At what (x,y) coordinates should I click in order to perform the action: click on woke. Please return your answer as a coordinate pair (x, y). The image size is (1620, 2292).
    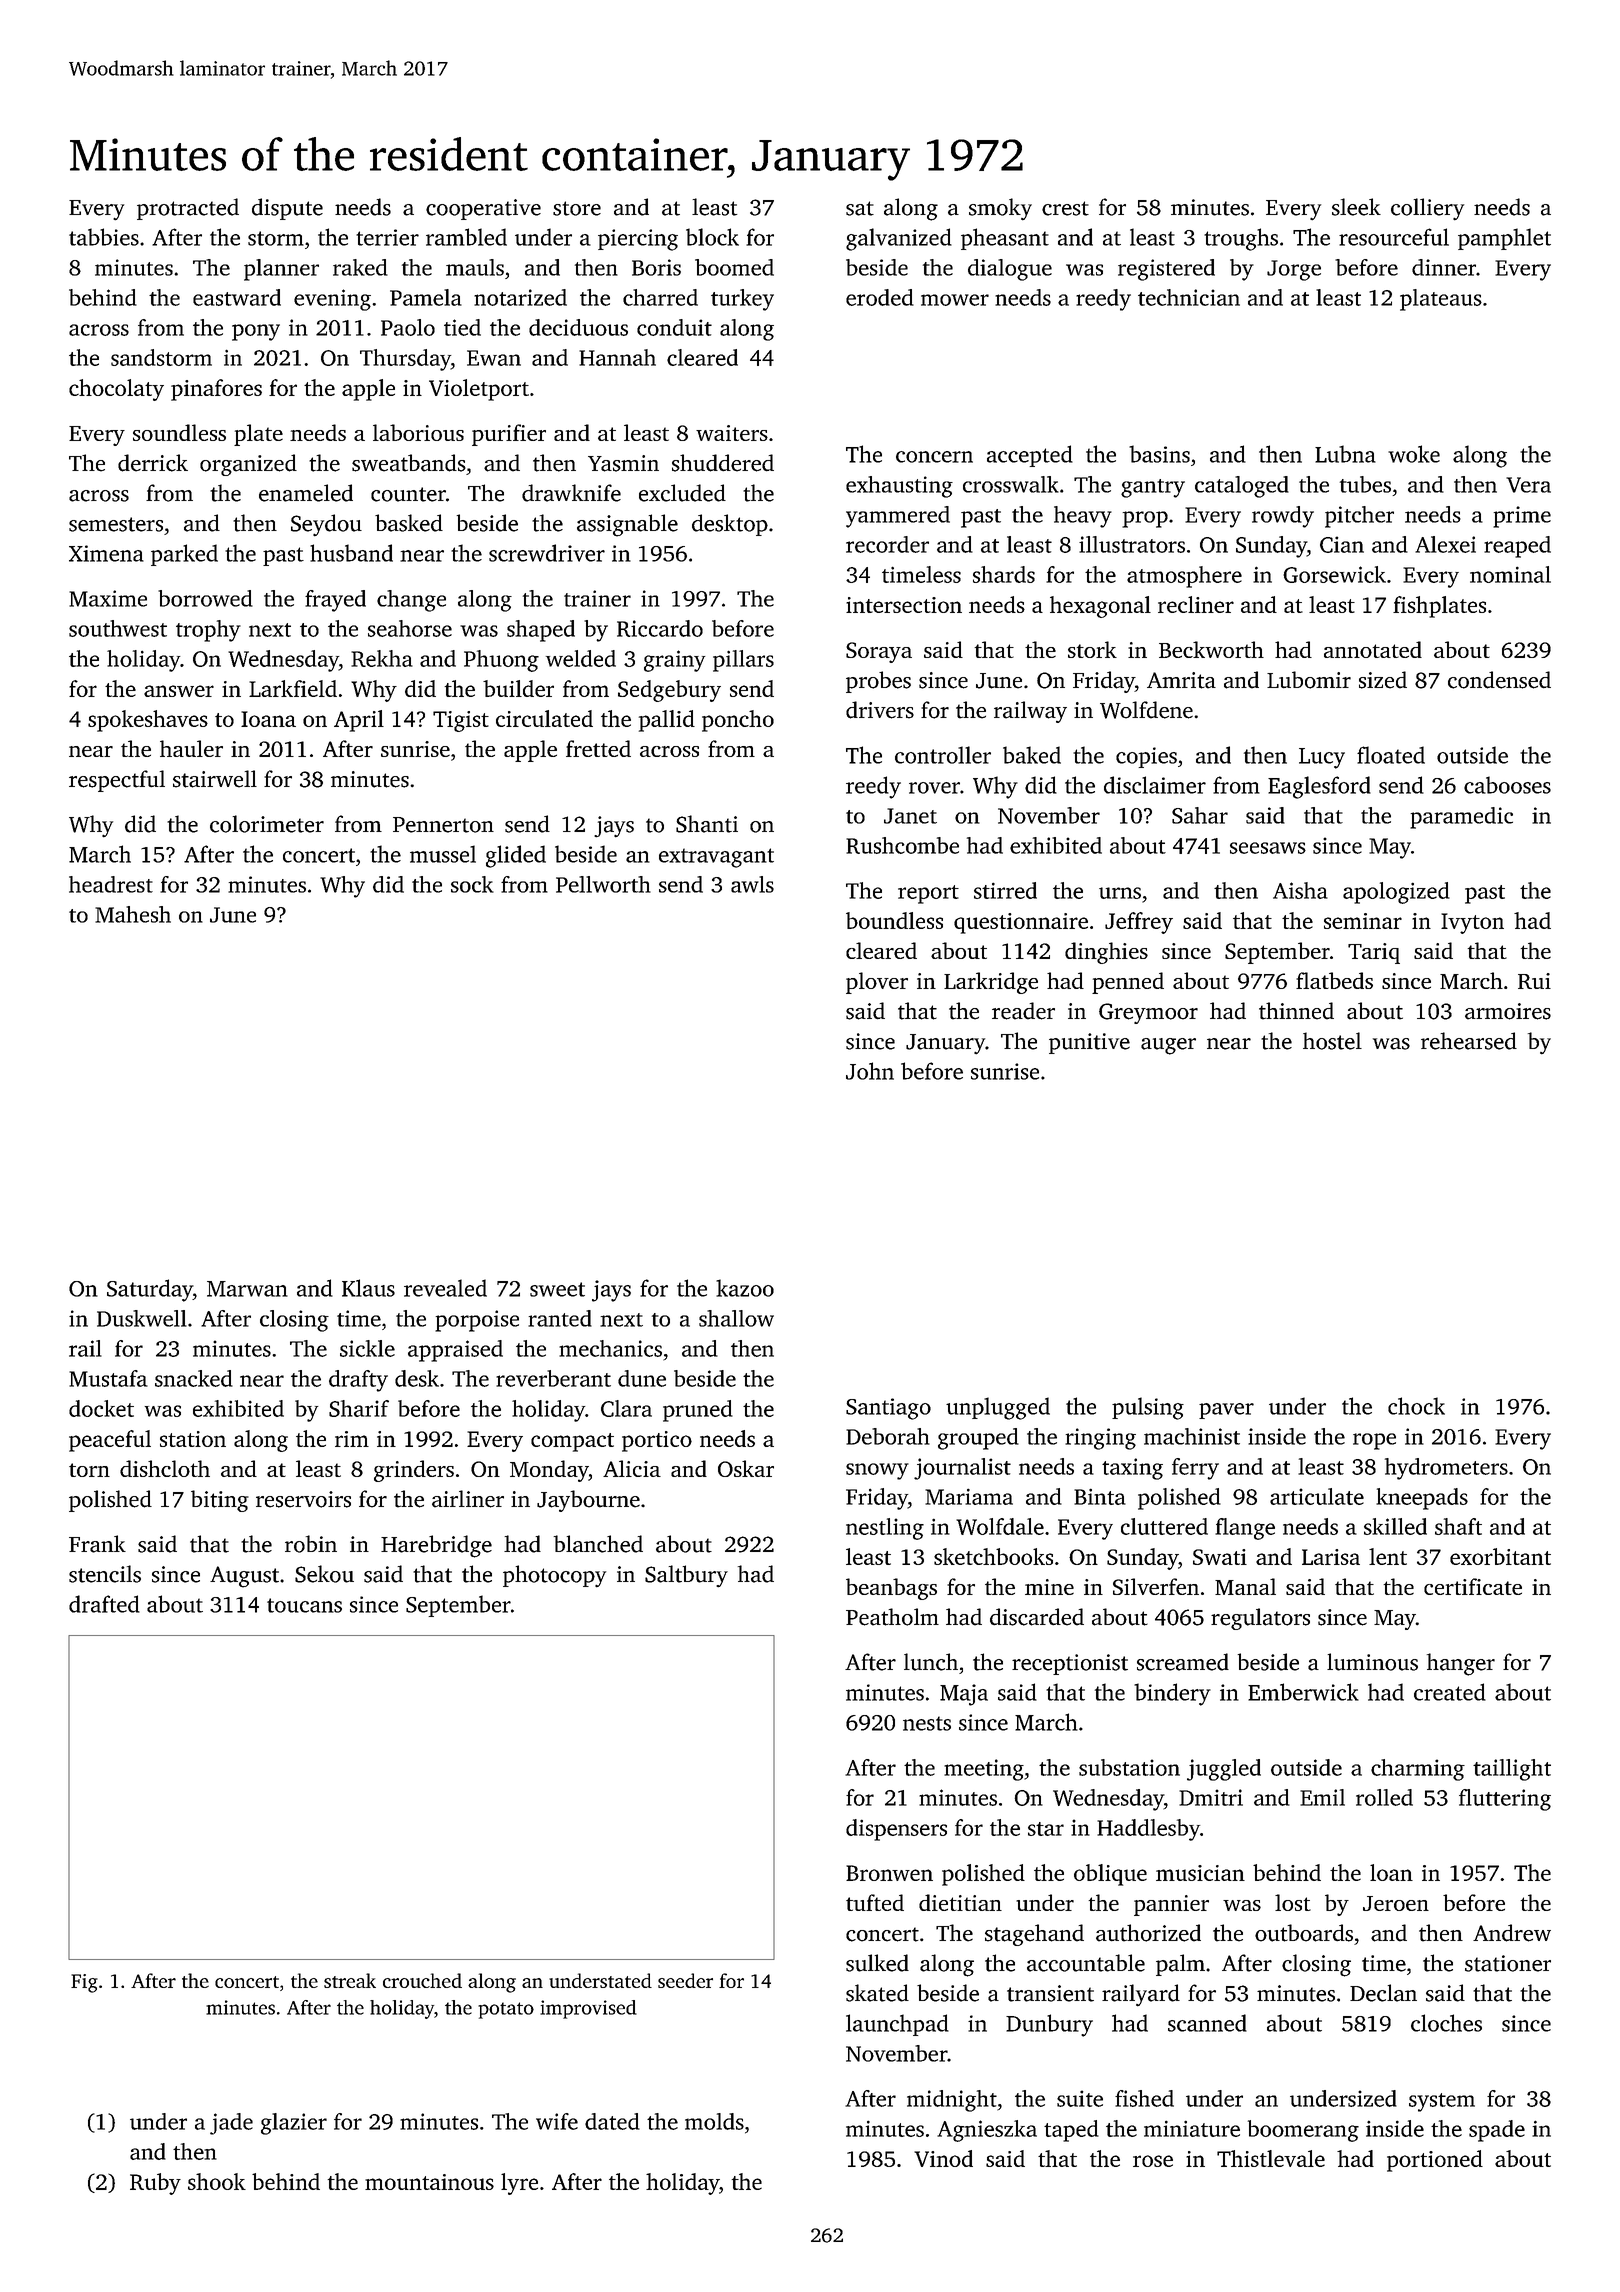
    Looking at the image, I should click on (1414, 454).
